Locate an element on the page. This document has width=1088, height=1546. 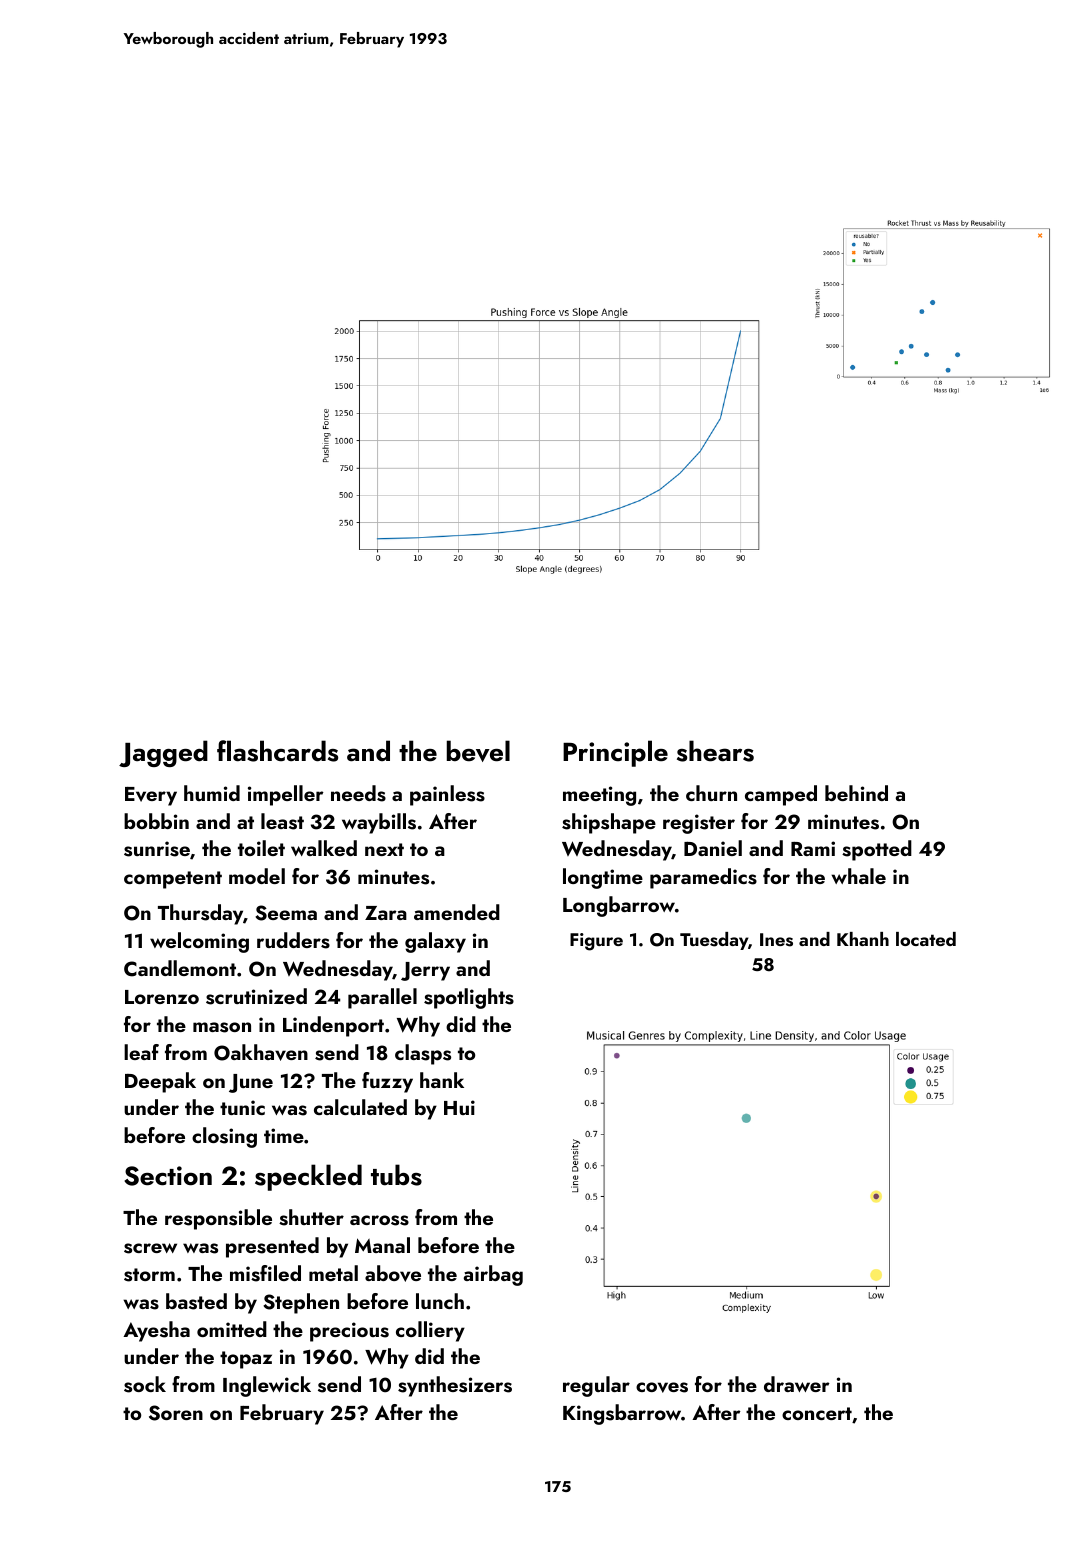
located is located at coordinates (926, 939).
